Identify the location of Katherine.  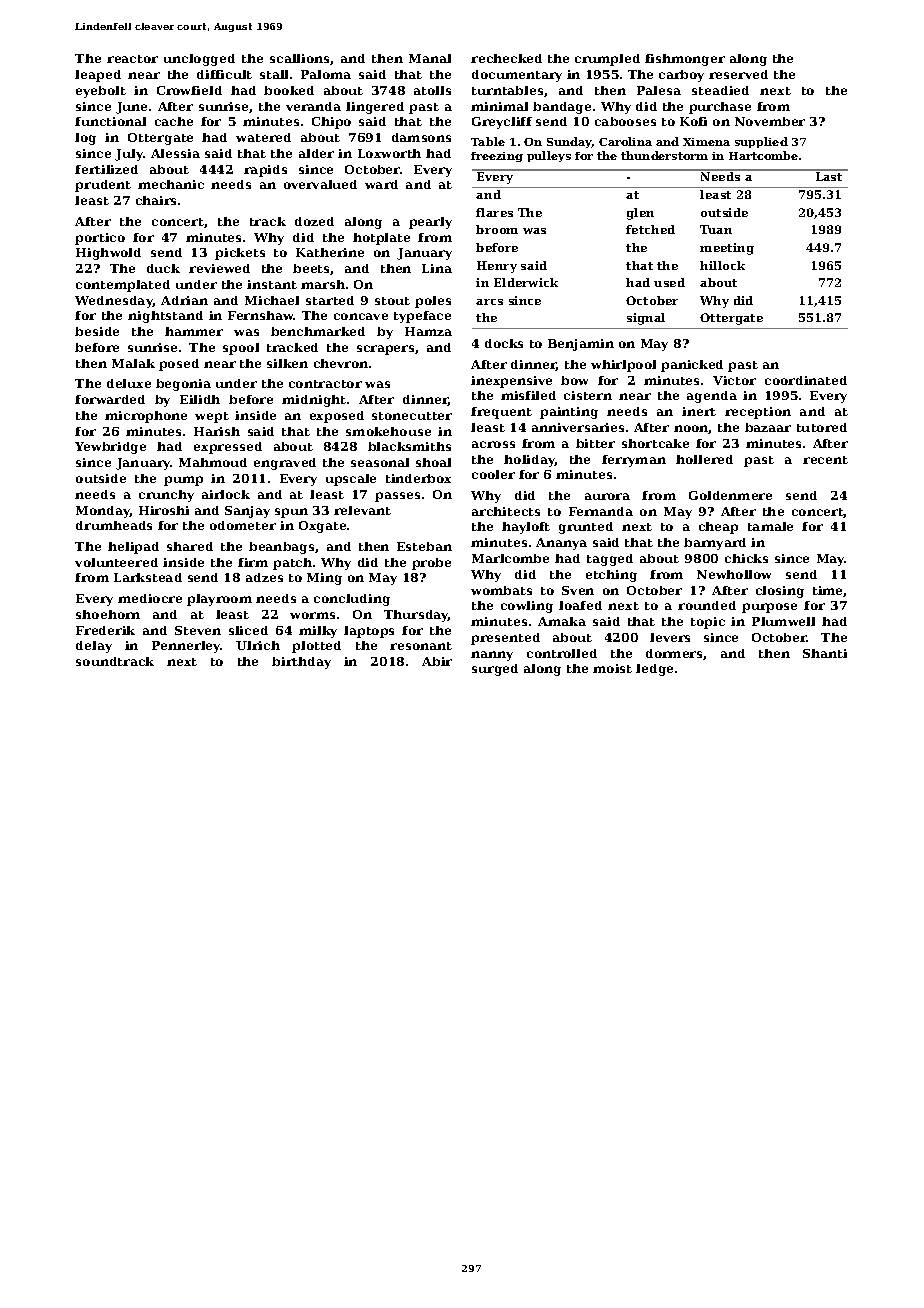
(330, 252).
